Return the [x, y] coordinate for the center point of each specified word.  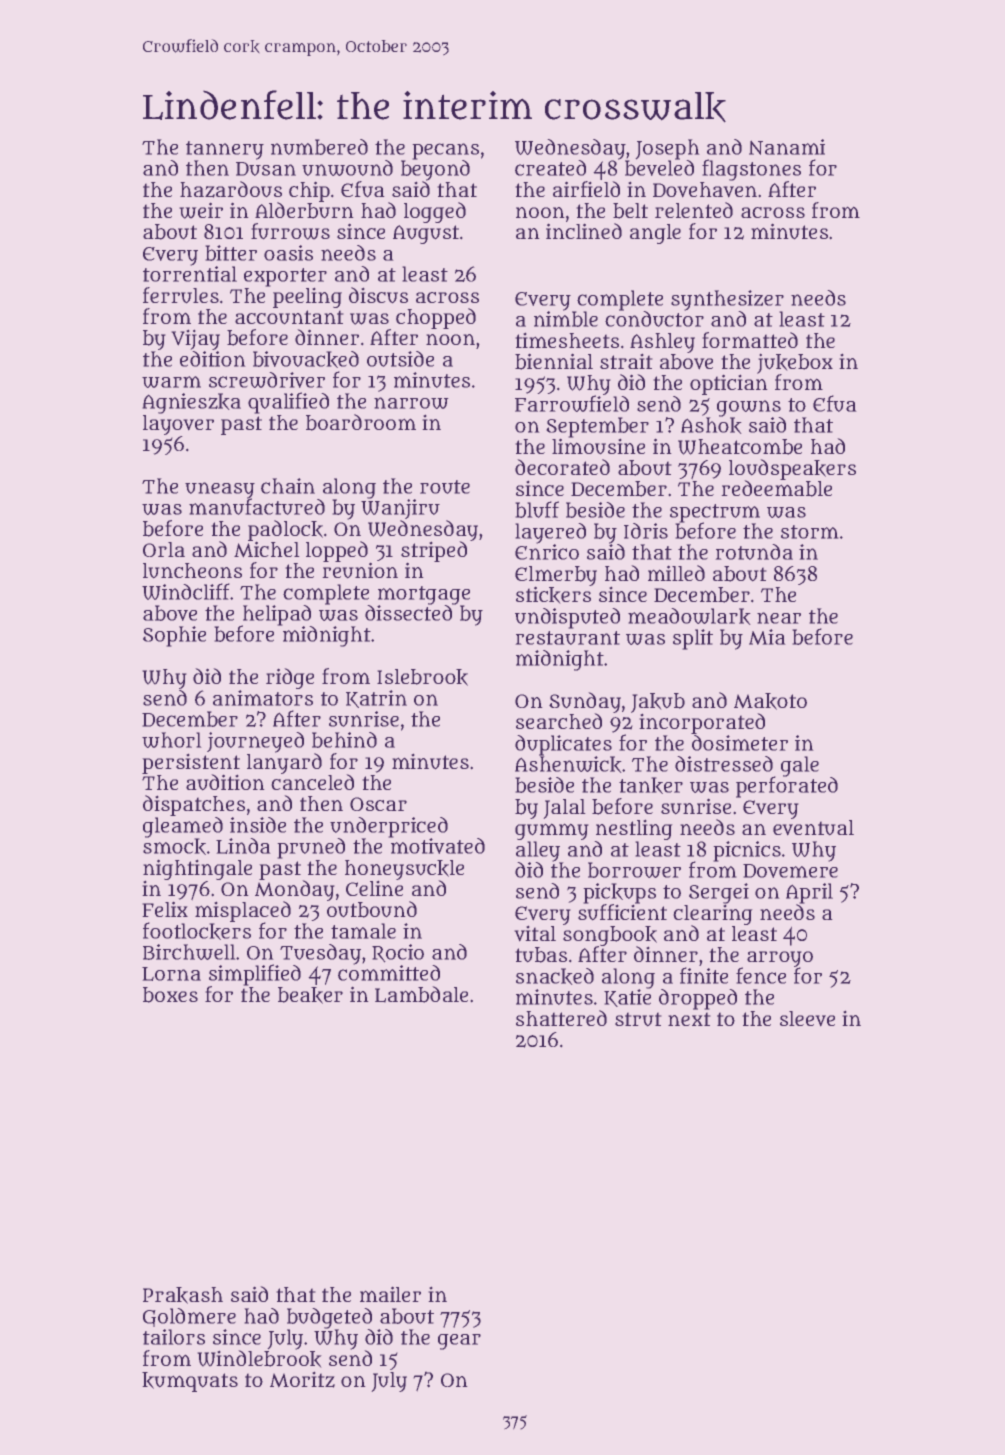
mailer [390, 1294]
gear [459, 1342]
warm [171, 382]
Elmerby [556, 576]
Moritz [302, 1379]
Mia [767, 637]
